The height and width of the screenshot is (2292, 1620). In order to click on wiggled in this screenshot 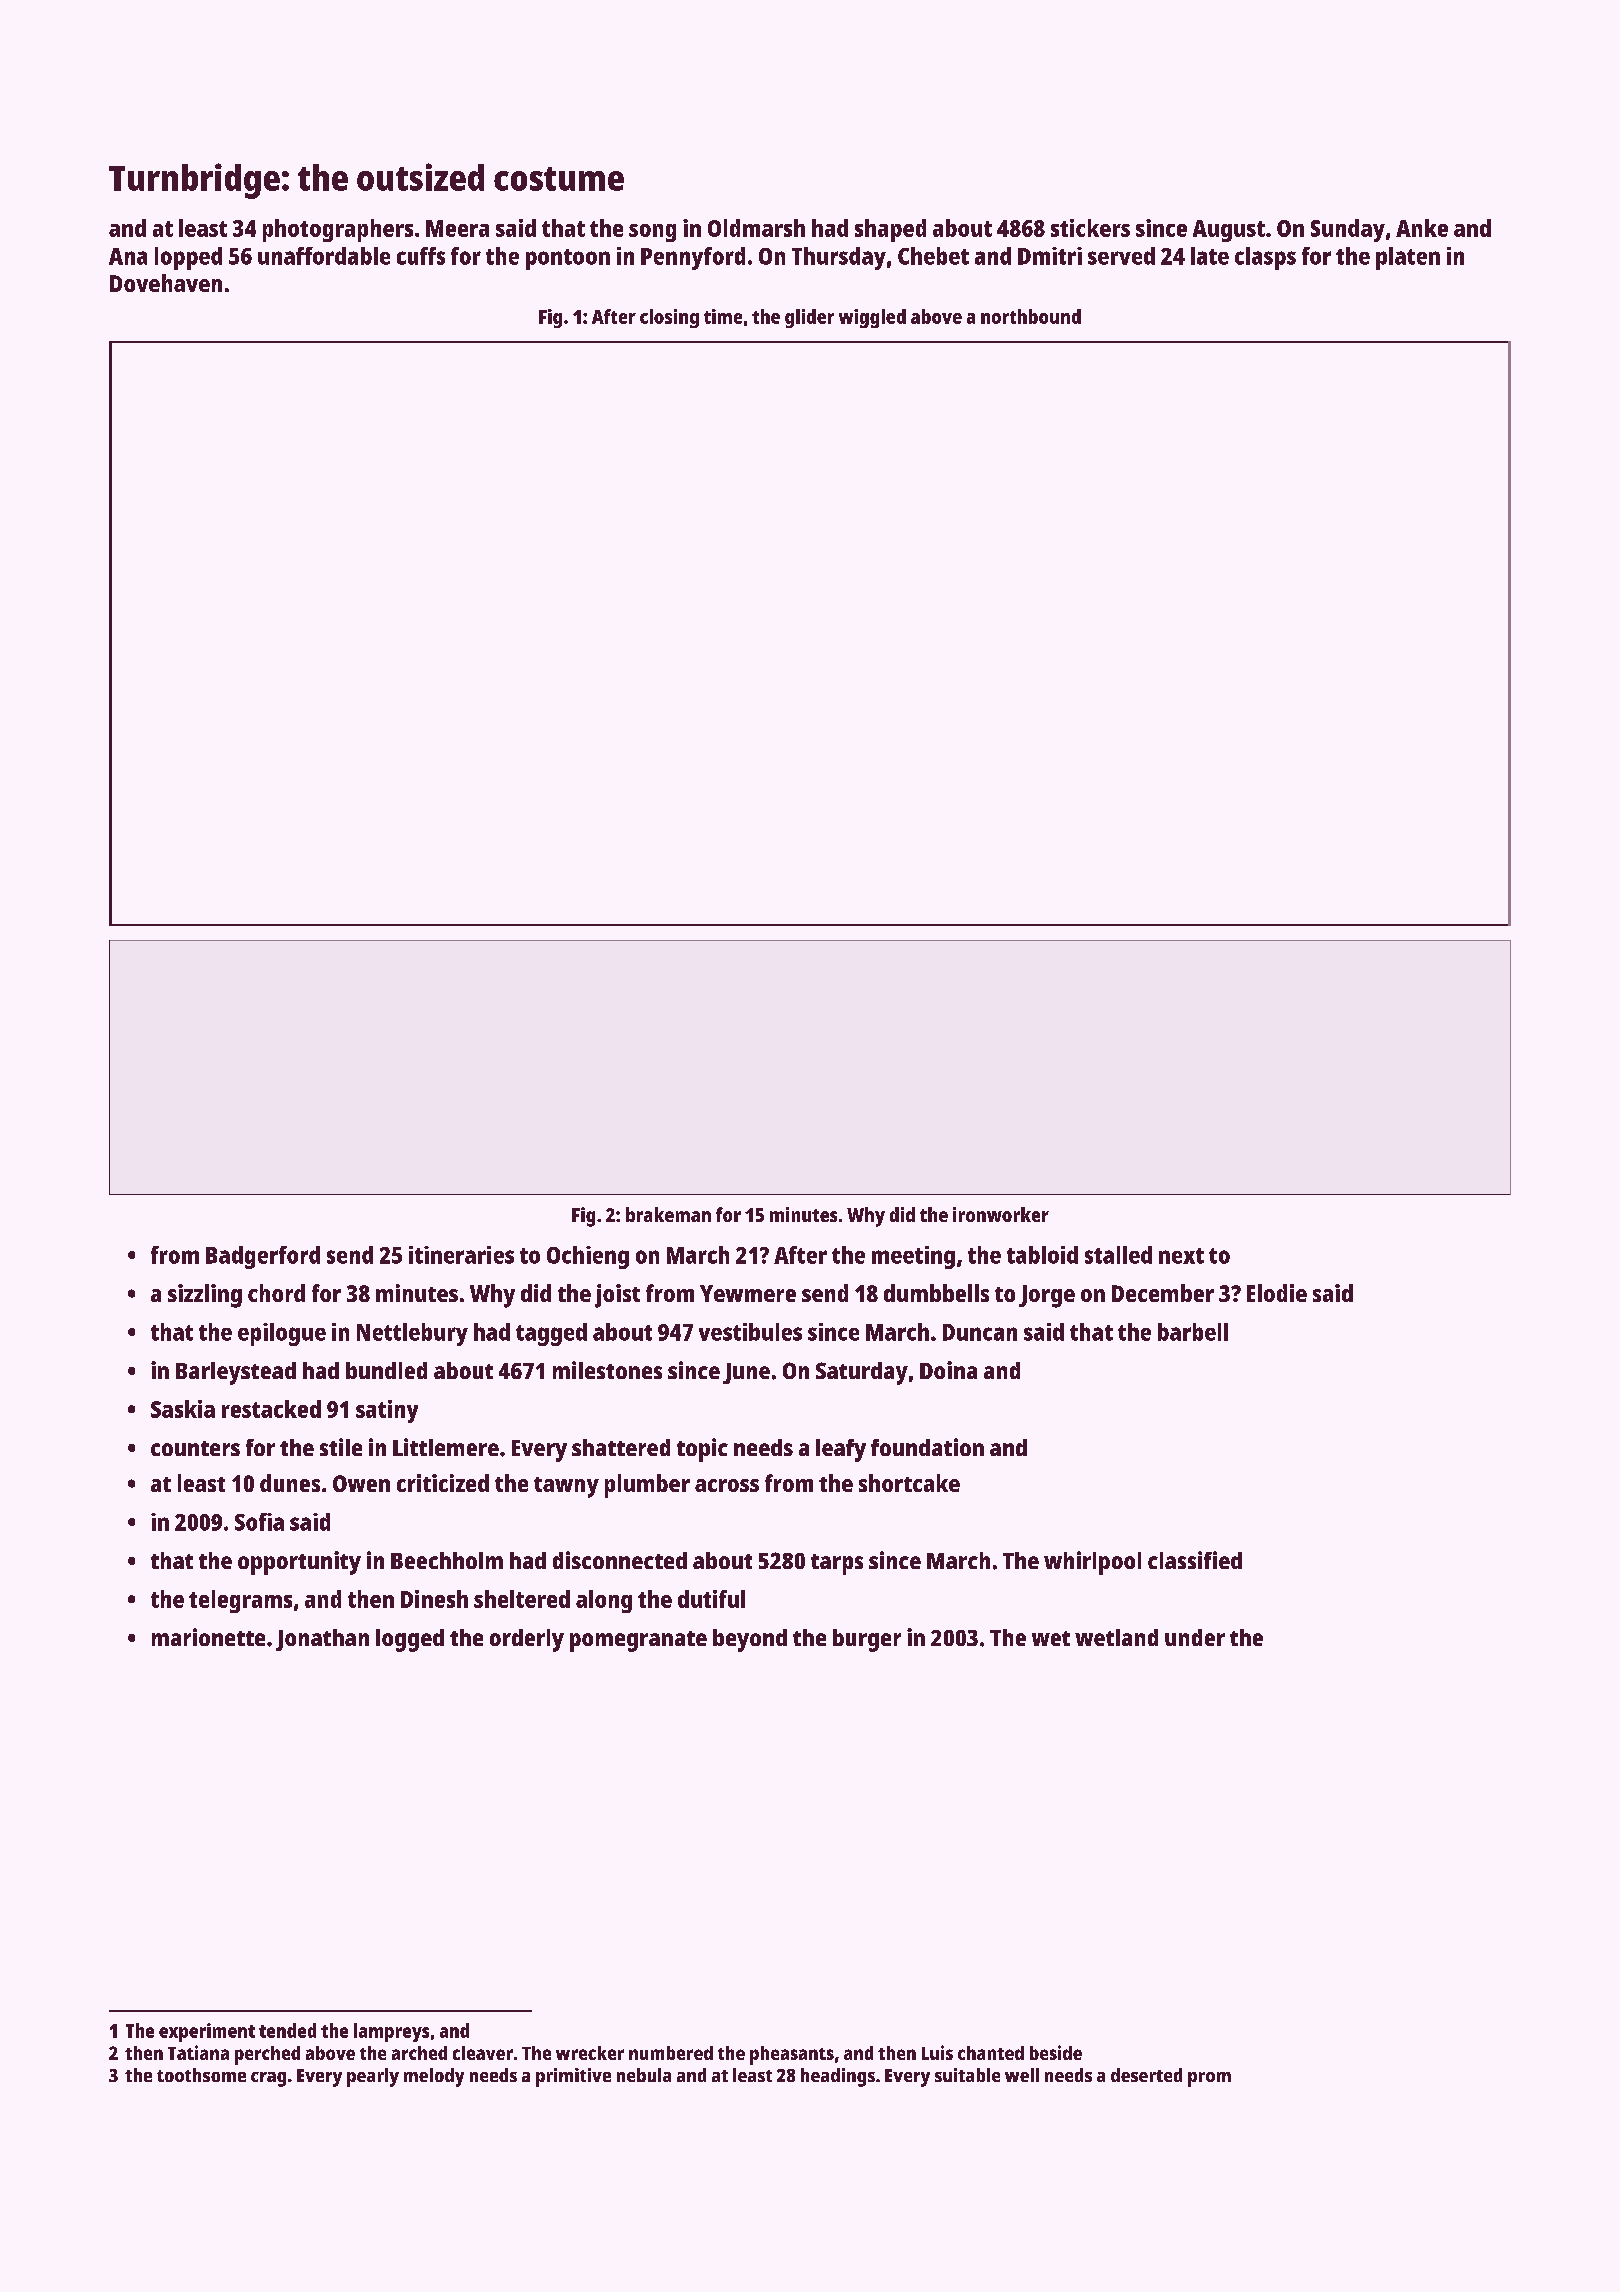, I will do `click(872, 318)`.
